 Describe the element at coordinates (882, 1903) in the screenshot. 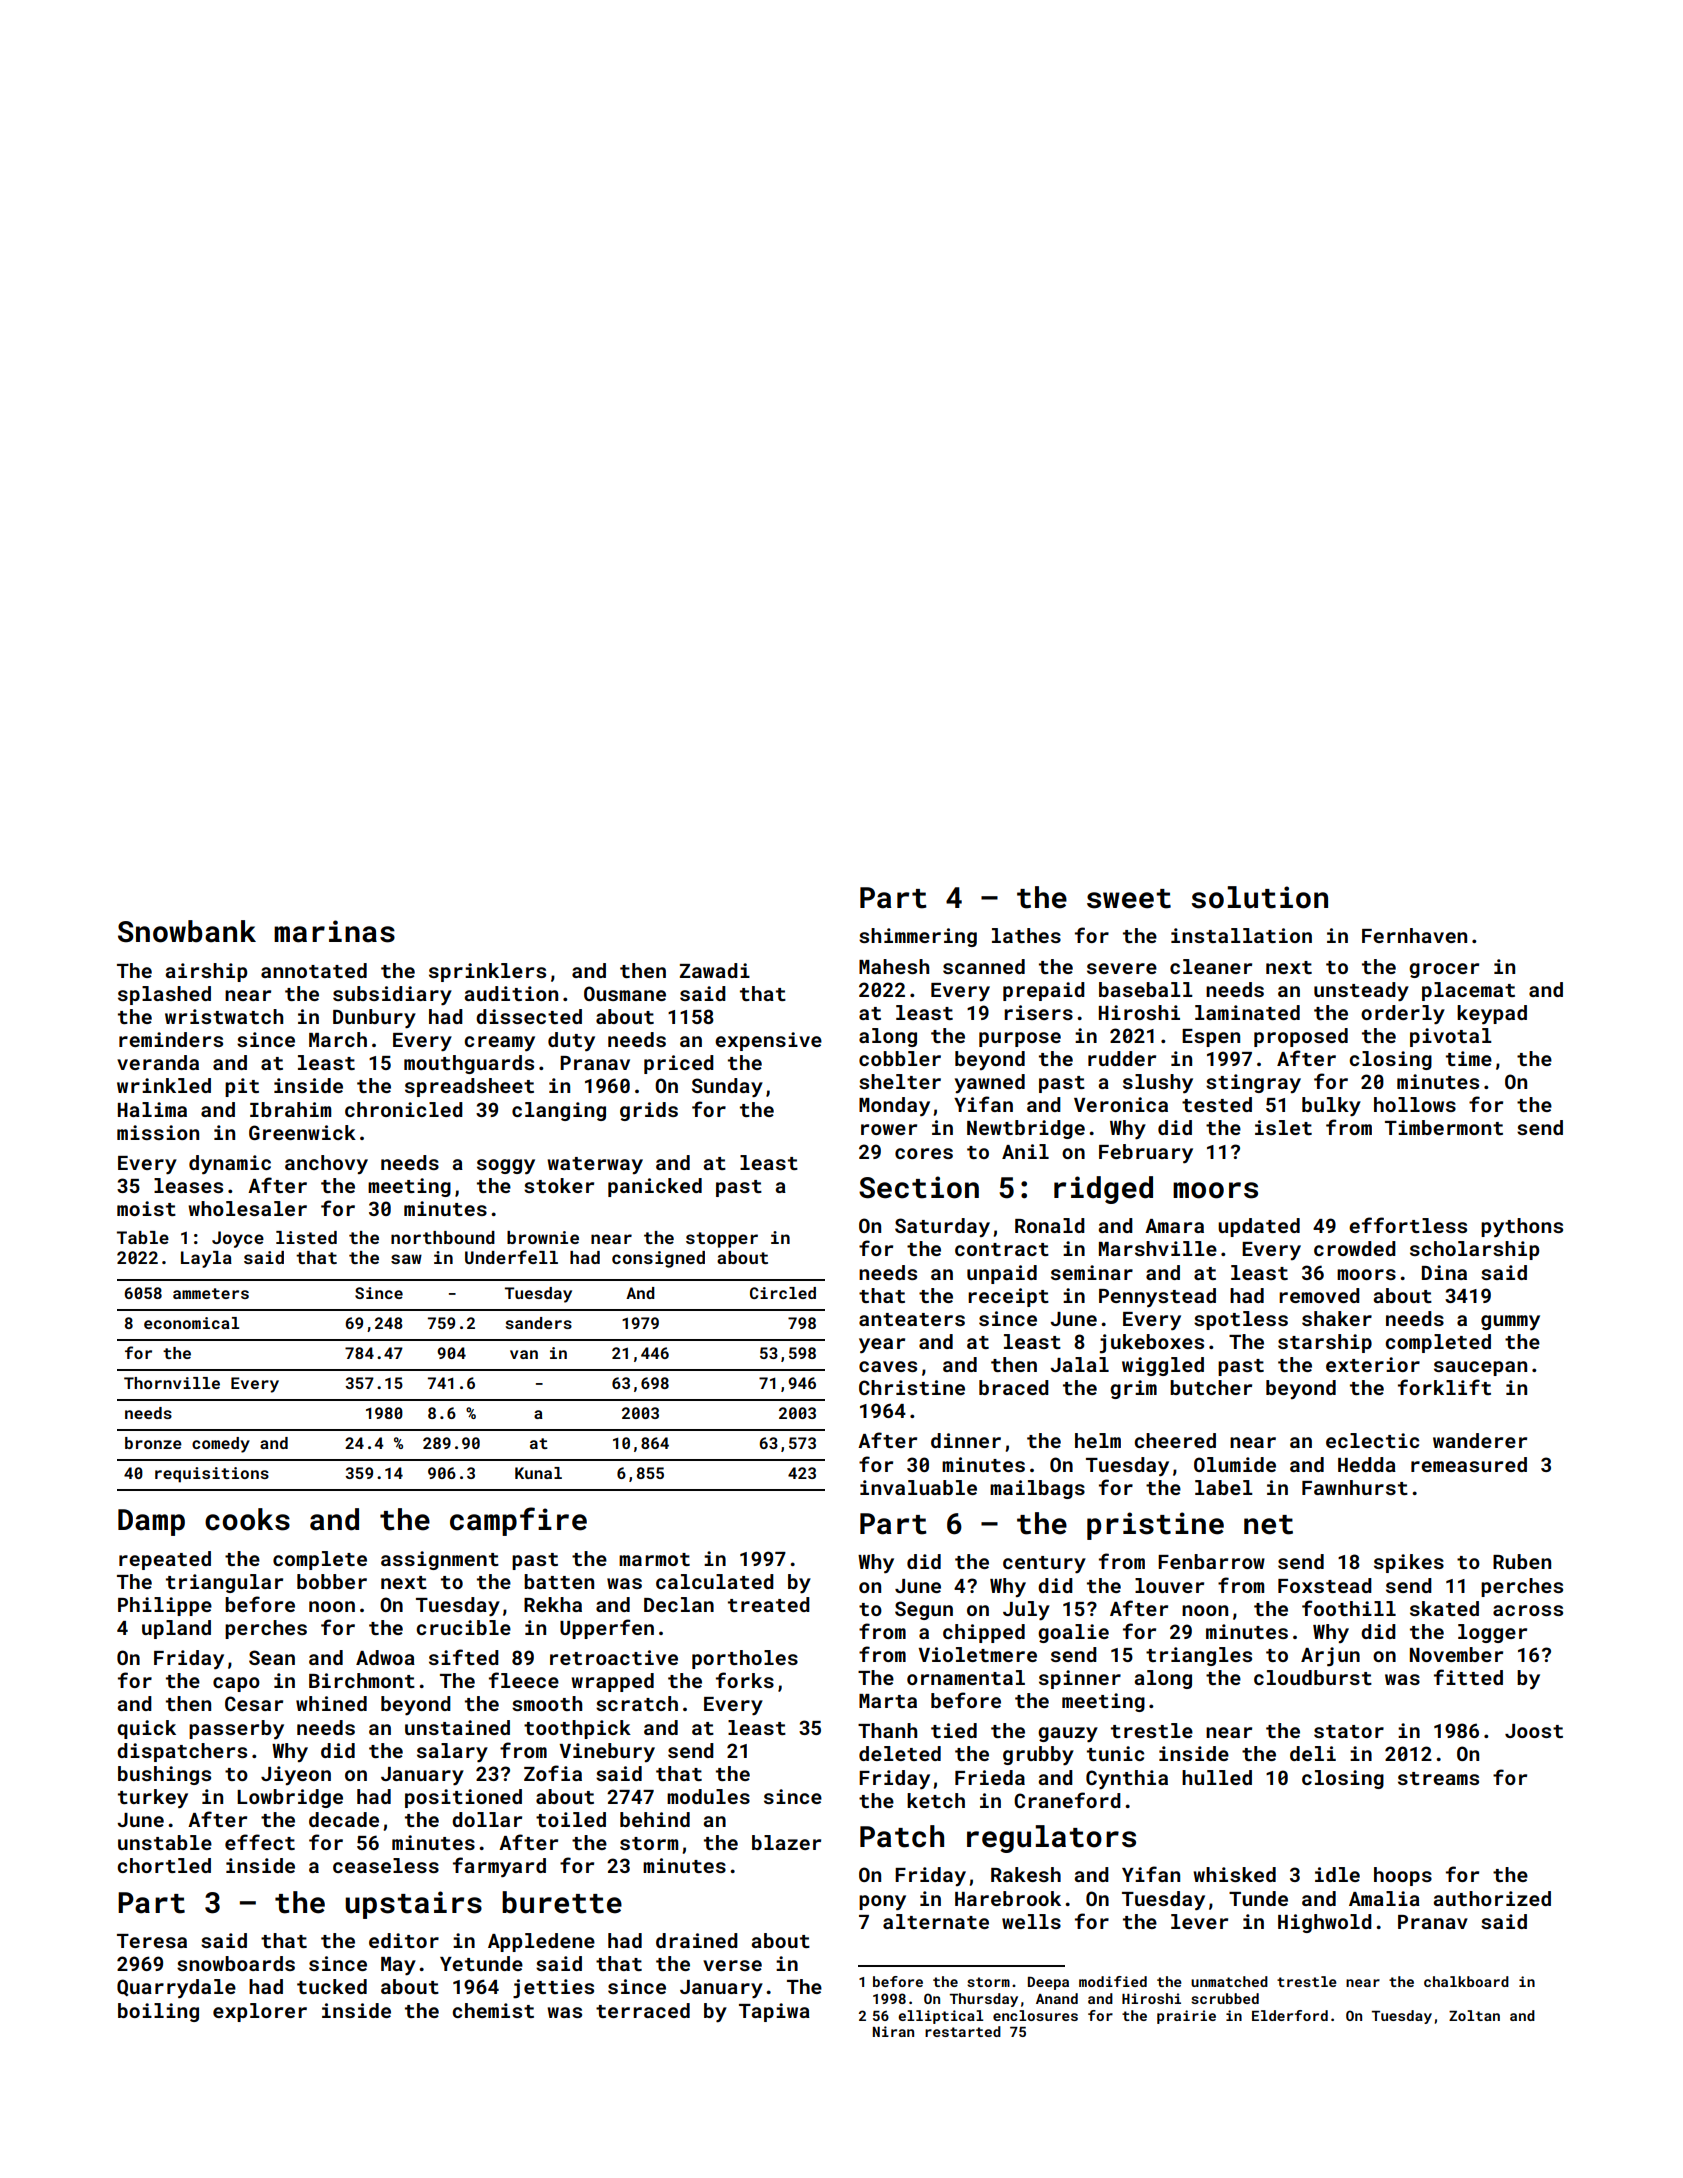

I see `pony` at that location.
